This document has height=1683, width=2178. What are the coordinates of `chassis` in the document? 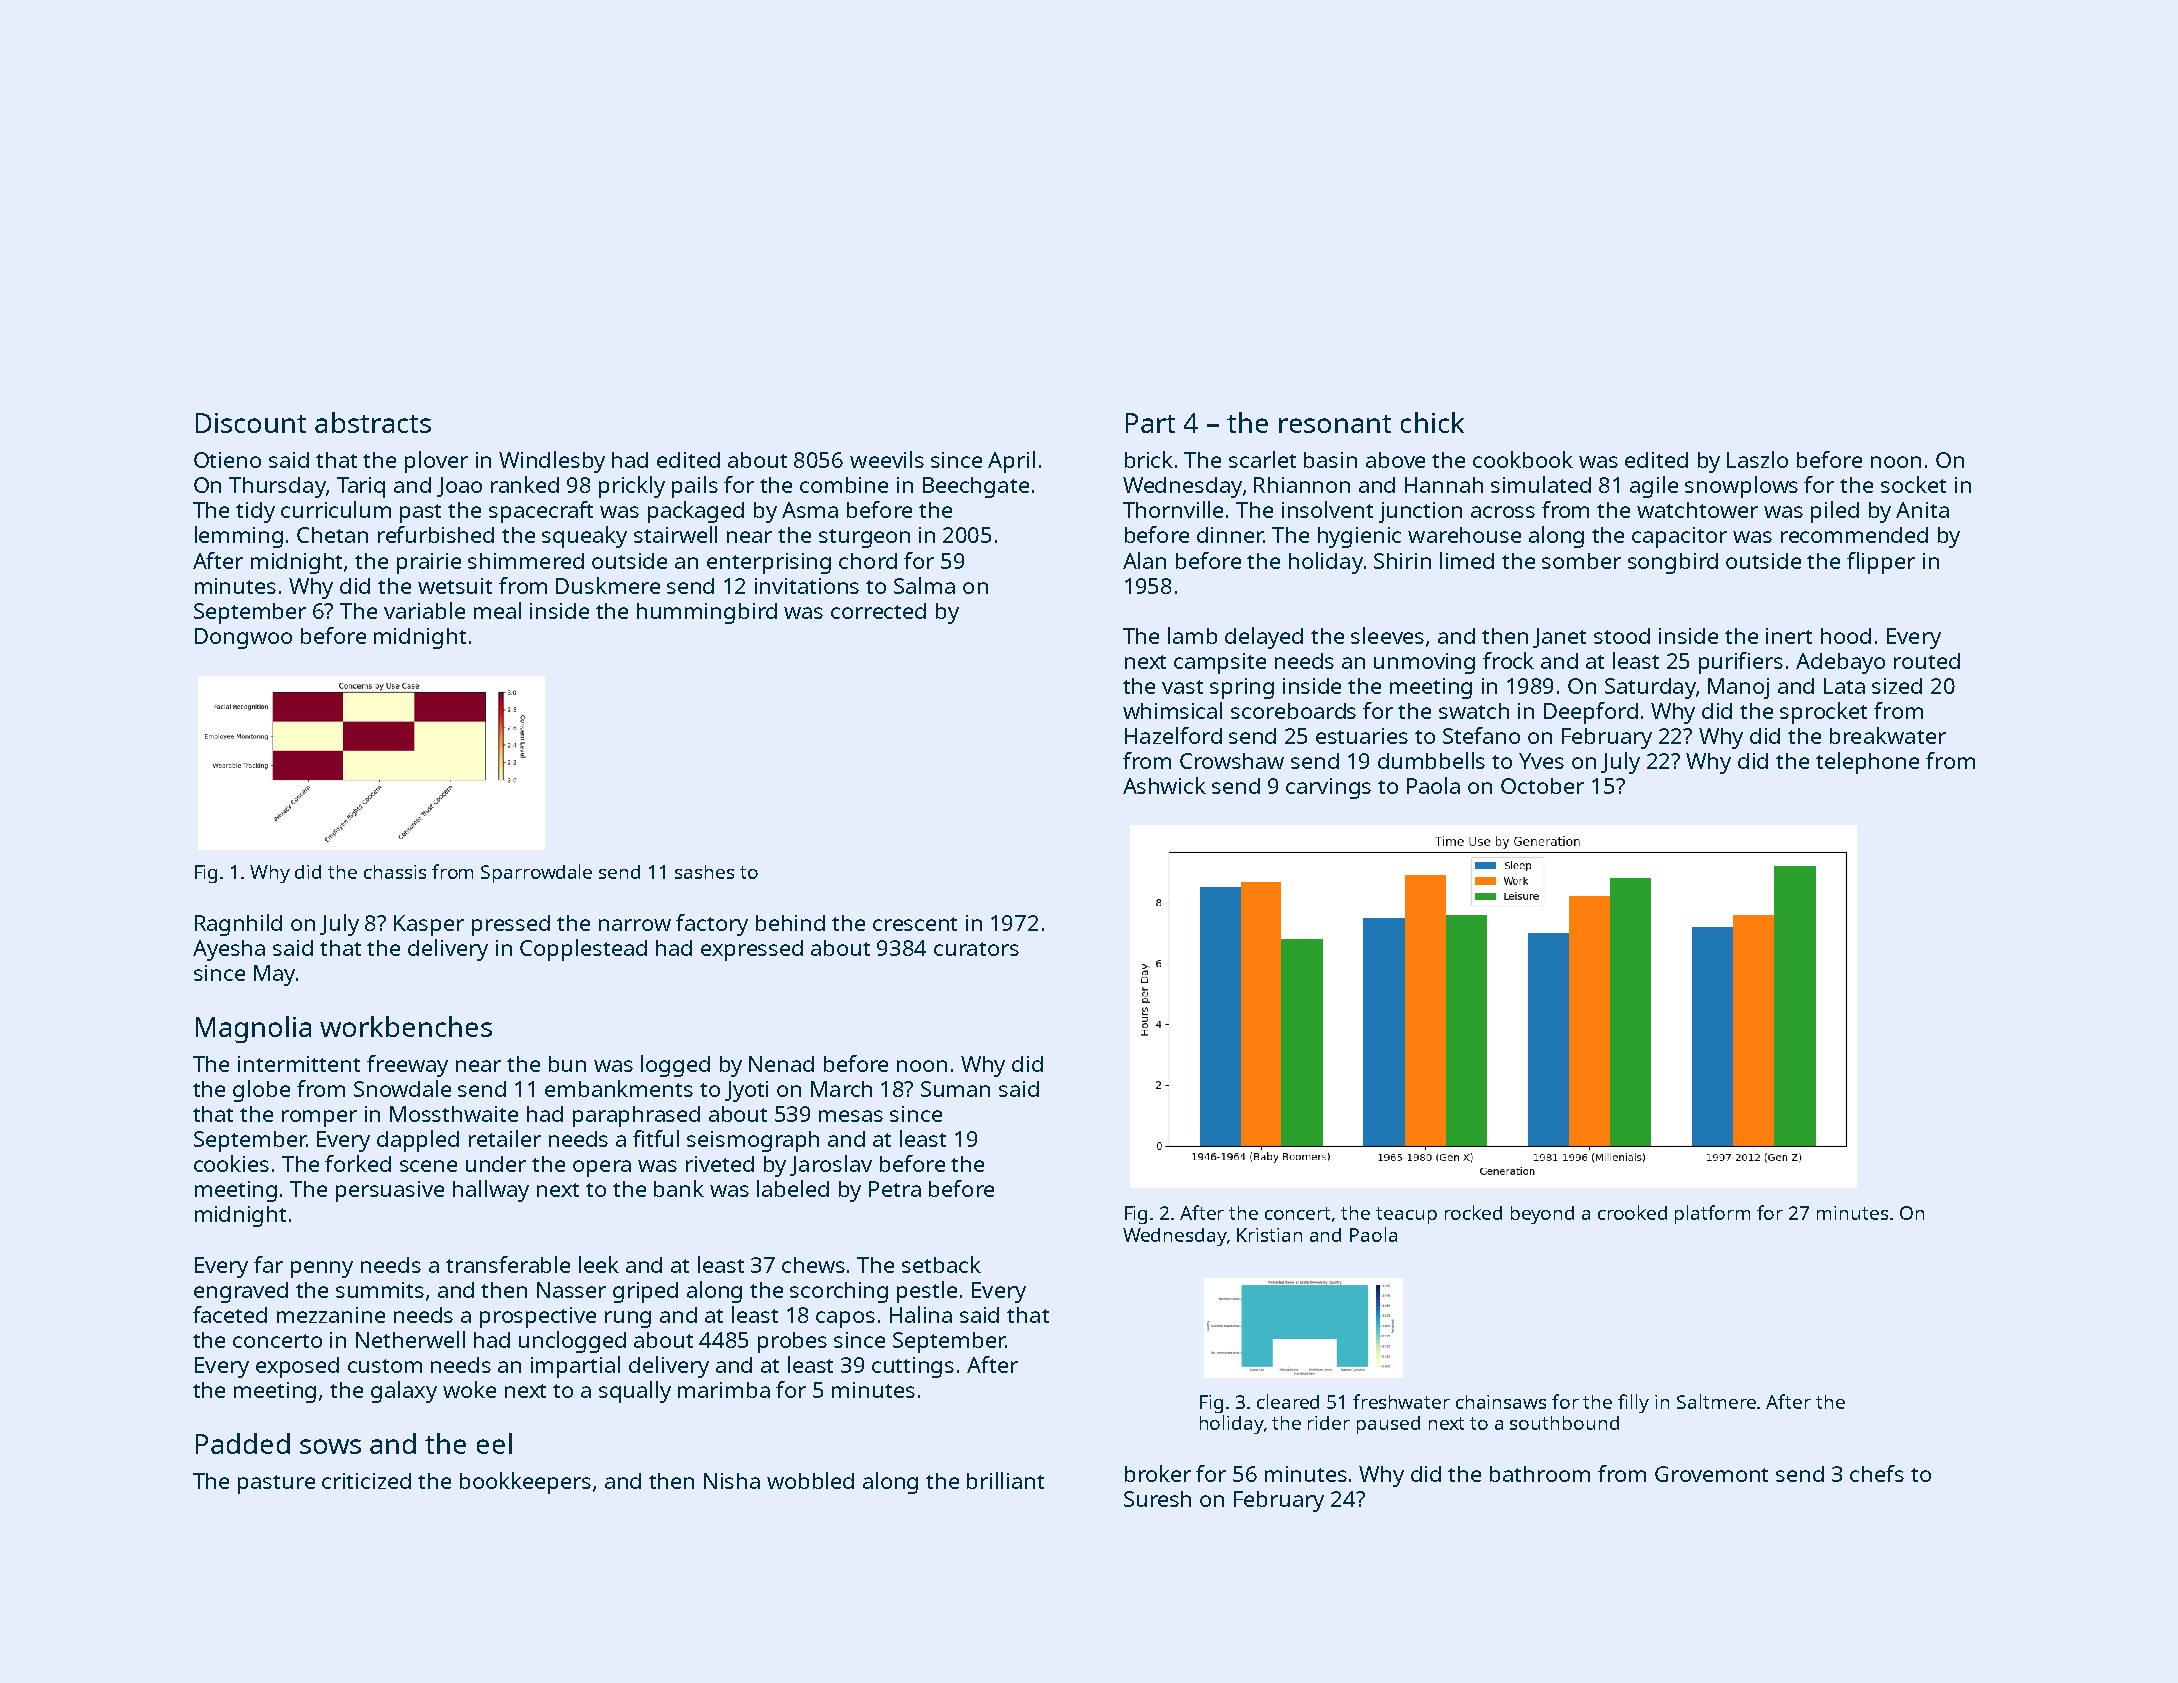 It's located at (395, 872).
